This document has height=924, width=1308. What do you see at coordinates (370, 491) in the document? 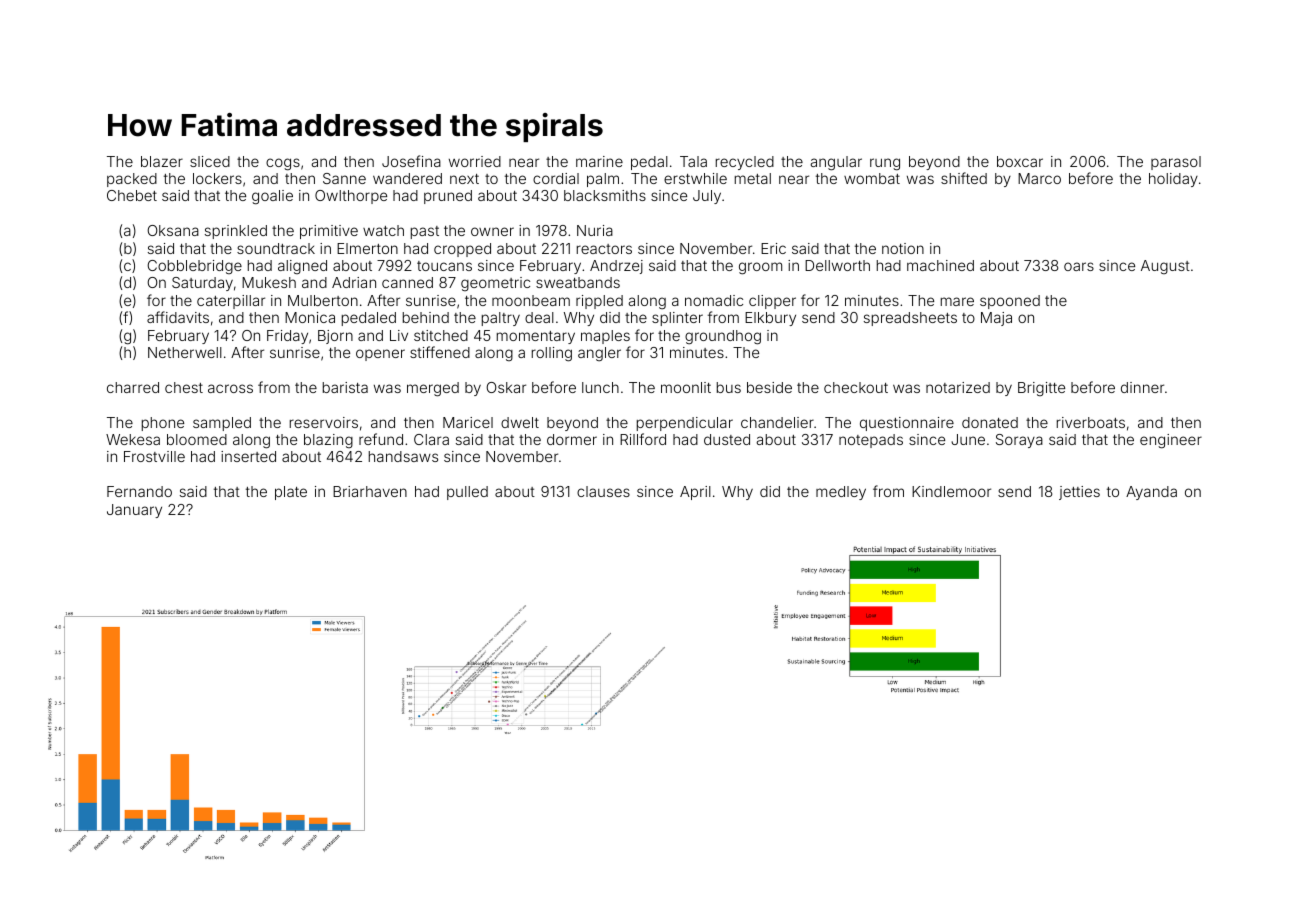
I see `Briarhaven` at bounding box center [370, 491].
